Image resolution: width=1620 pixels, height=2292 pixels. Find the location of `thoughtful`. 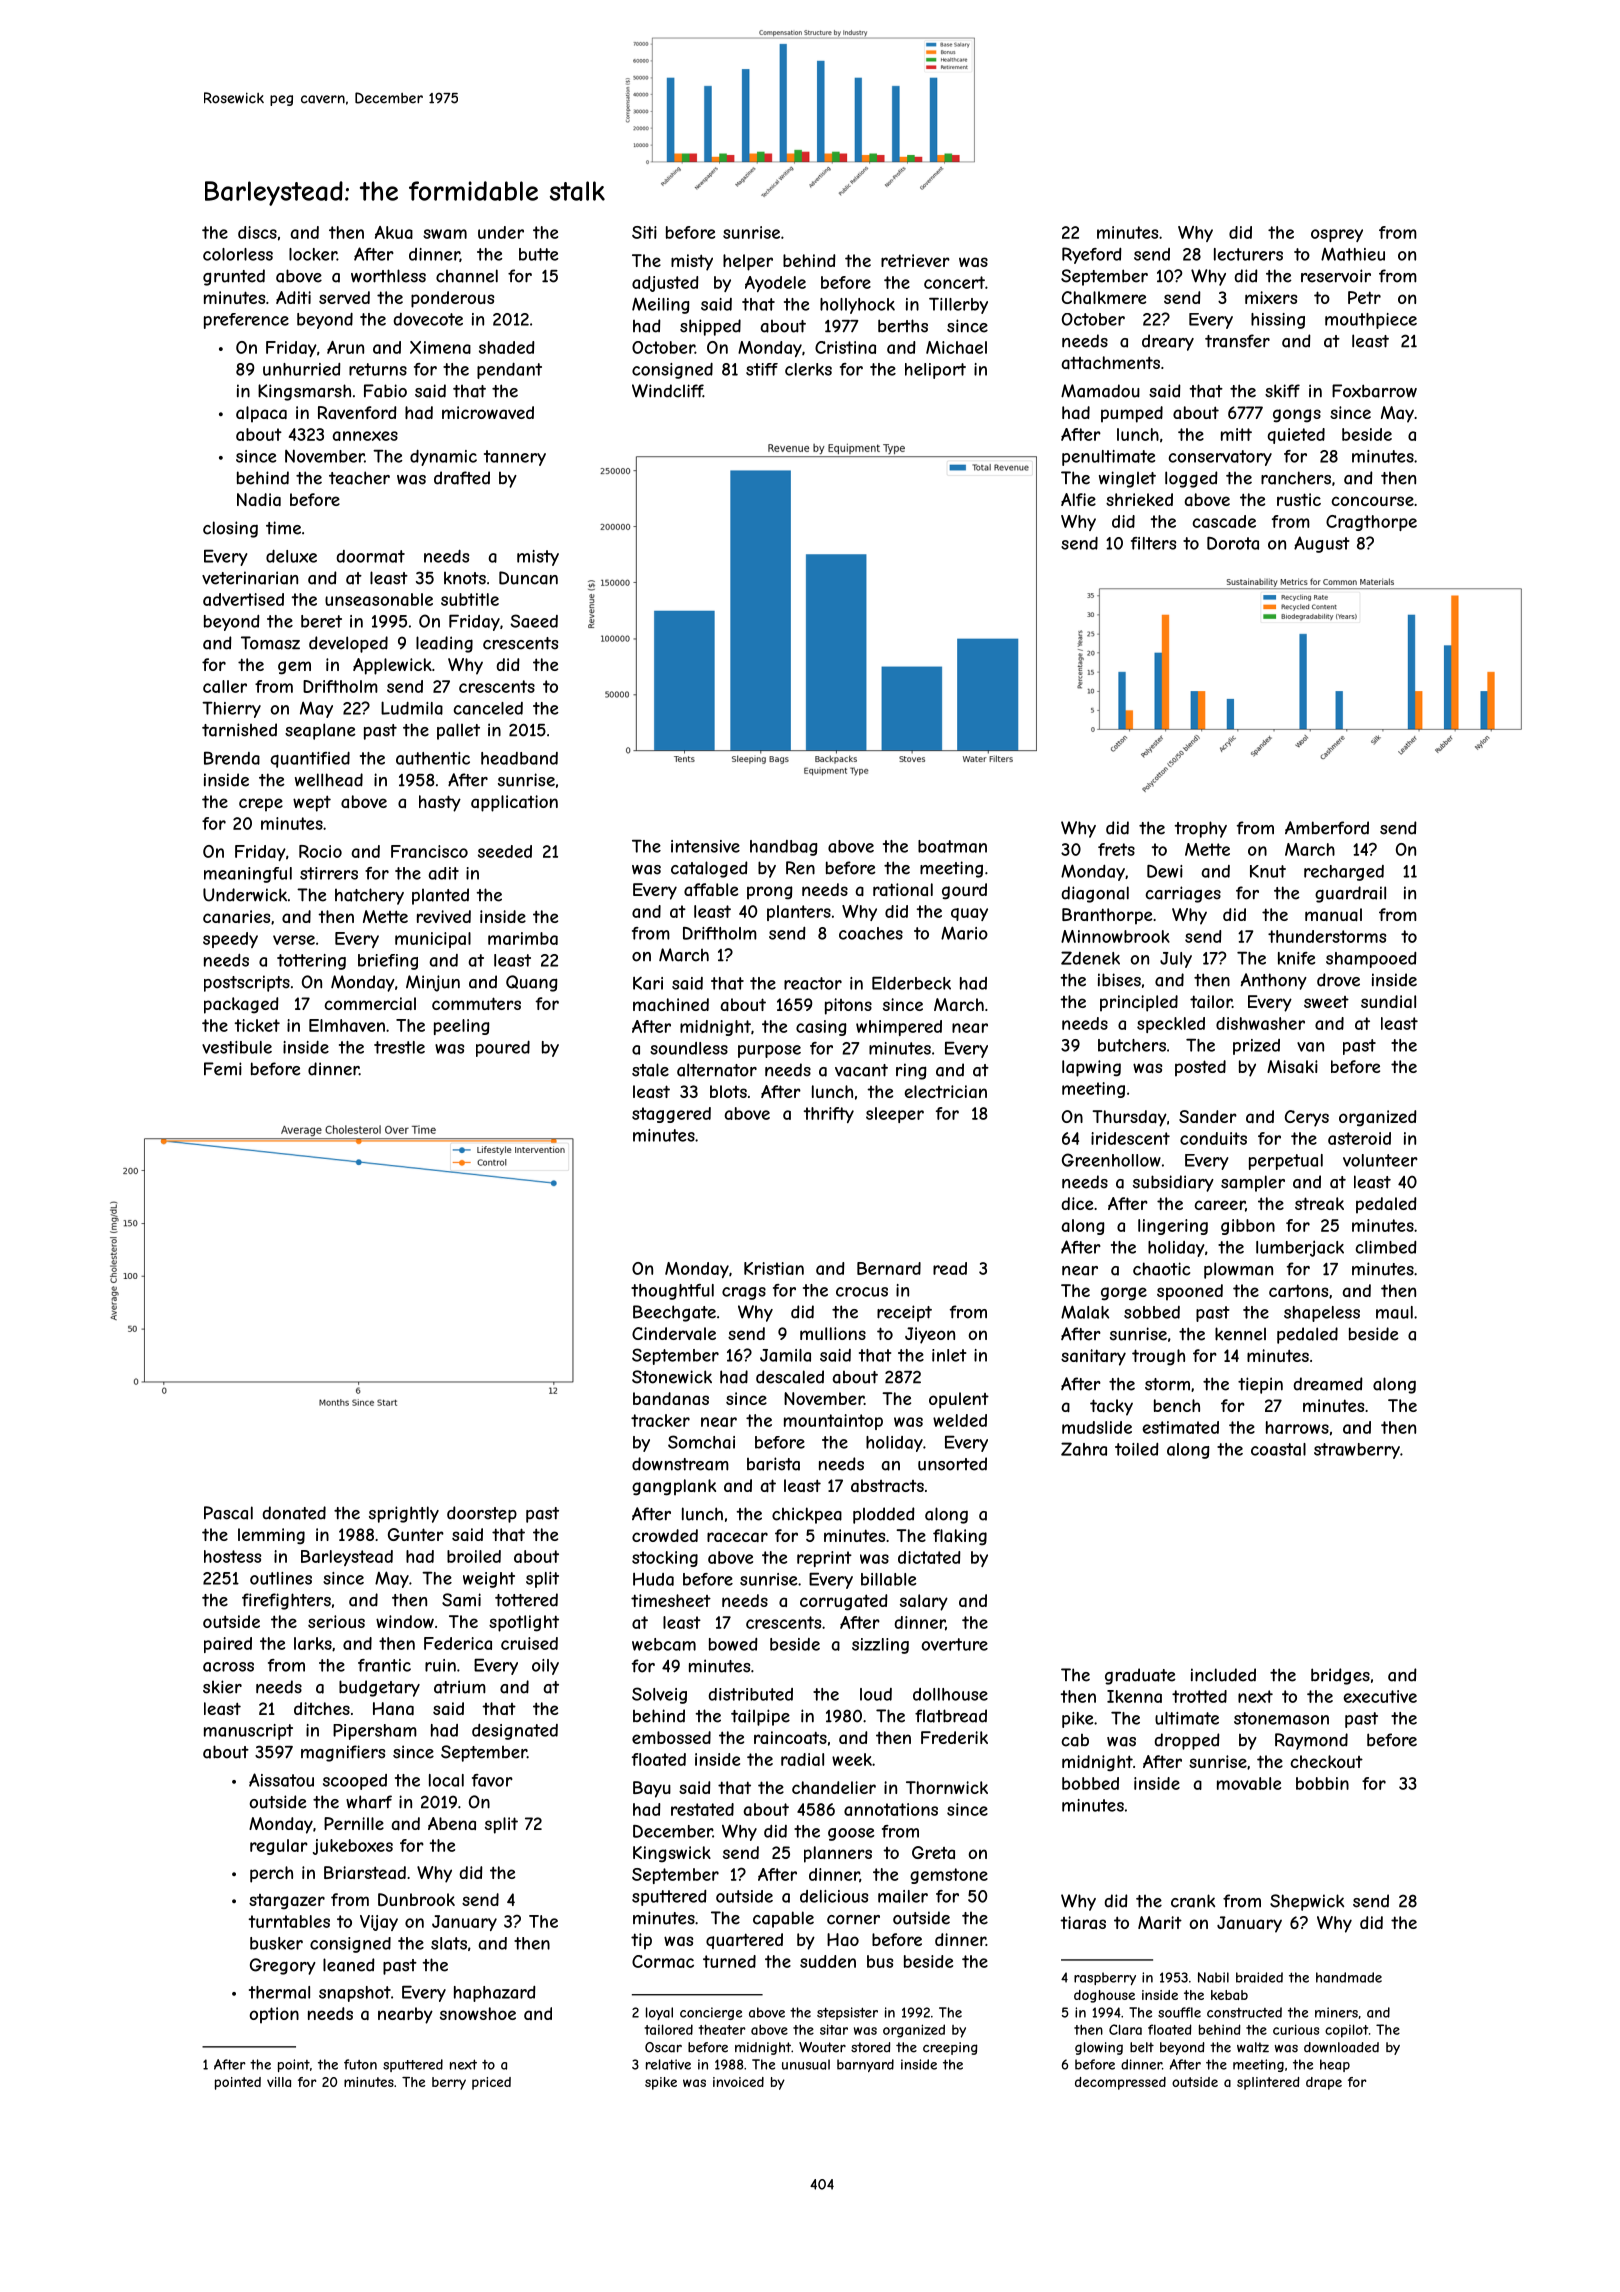

thoughtful is located at coordinates (672, 1292).
